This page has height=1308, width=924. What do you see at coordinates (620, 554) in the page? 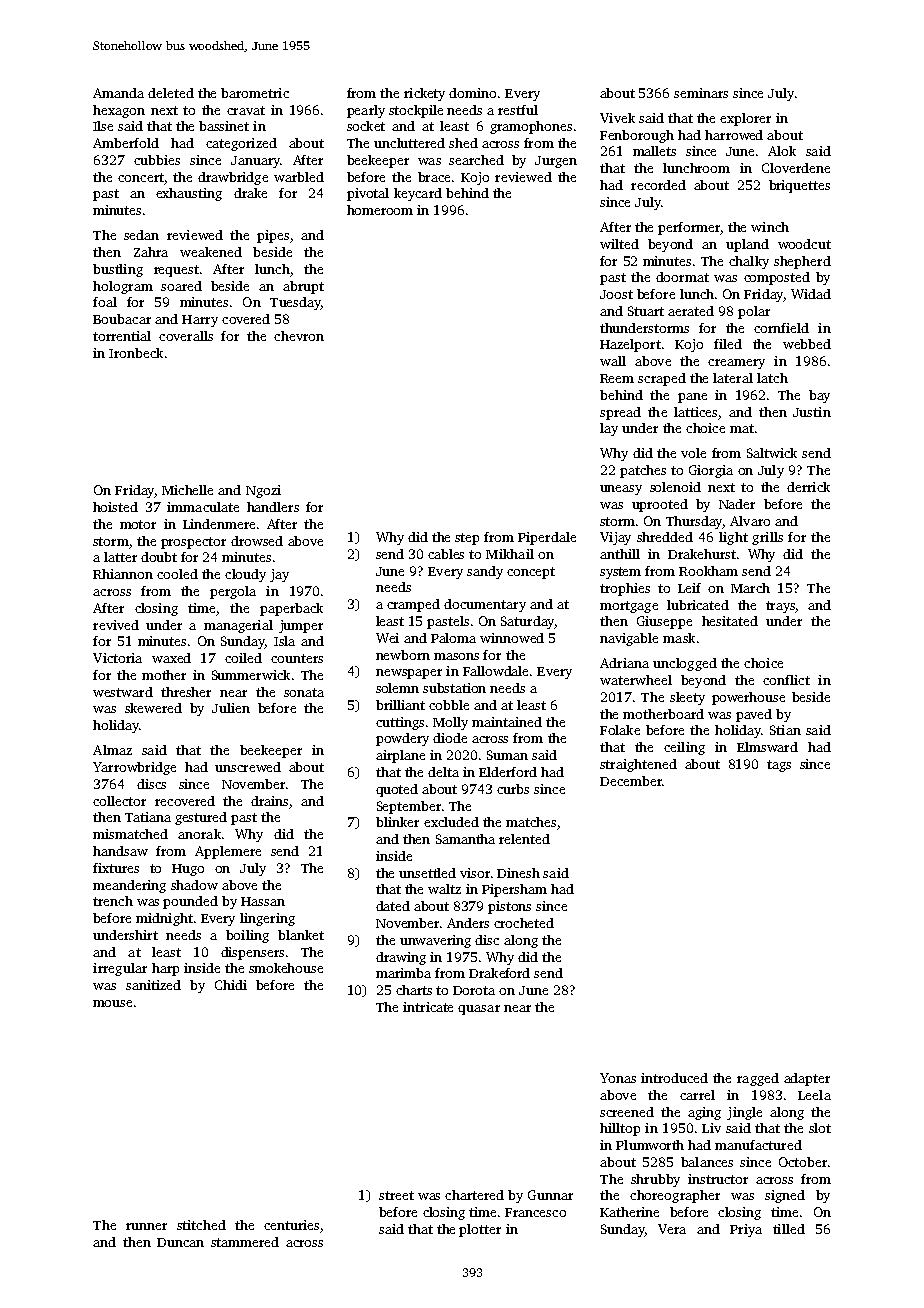
I see `anthill` at bounding box center [620, 554].
